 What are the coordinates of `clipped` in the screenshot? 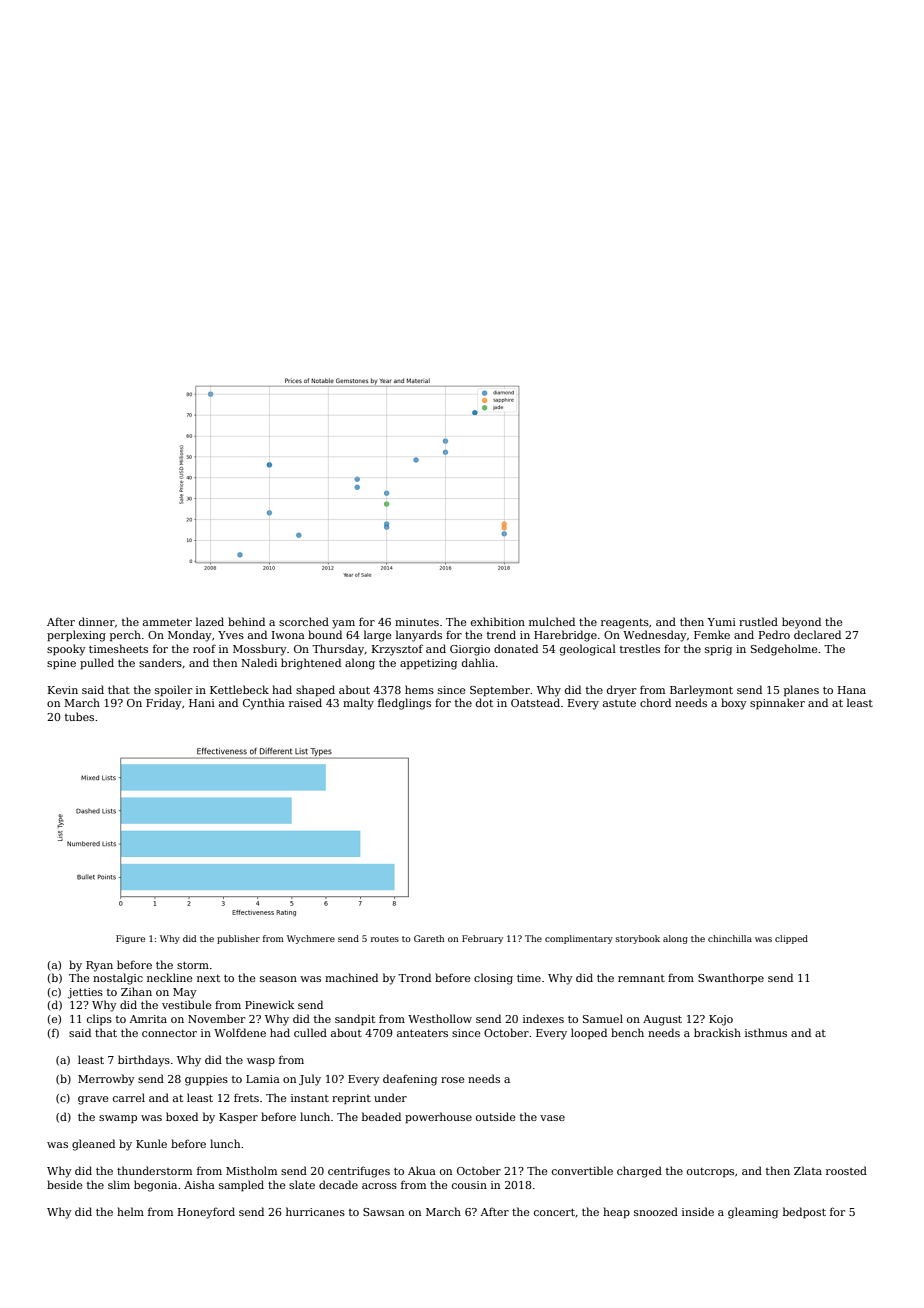 It's located at (791, 939).
